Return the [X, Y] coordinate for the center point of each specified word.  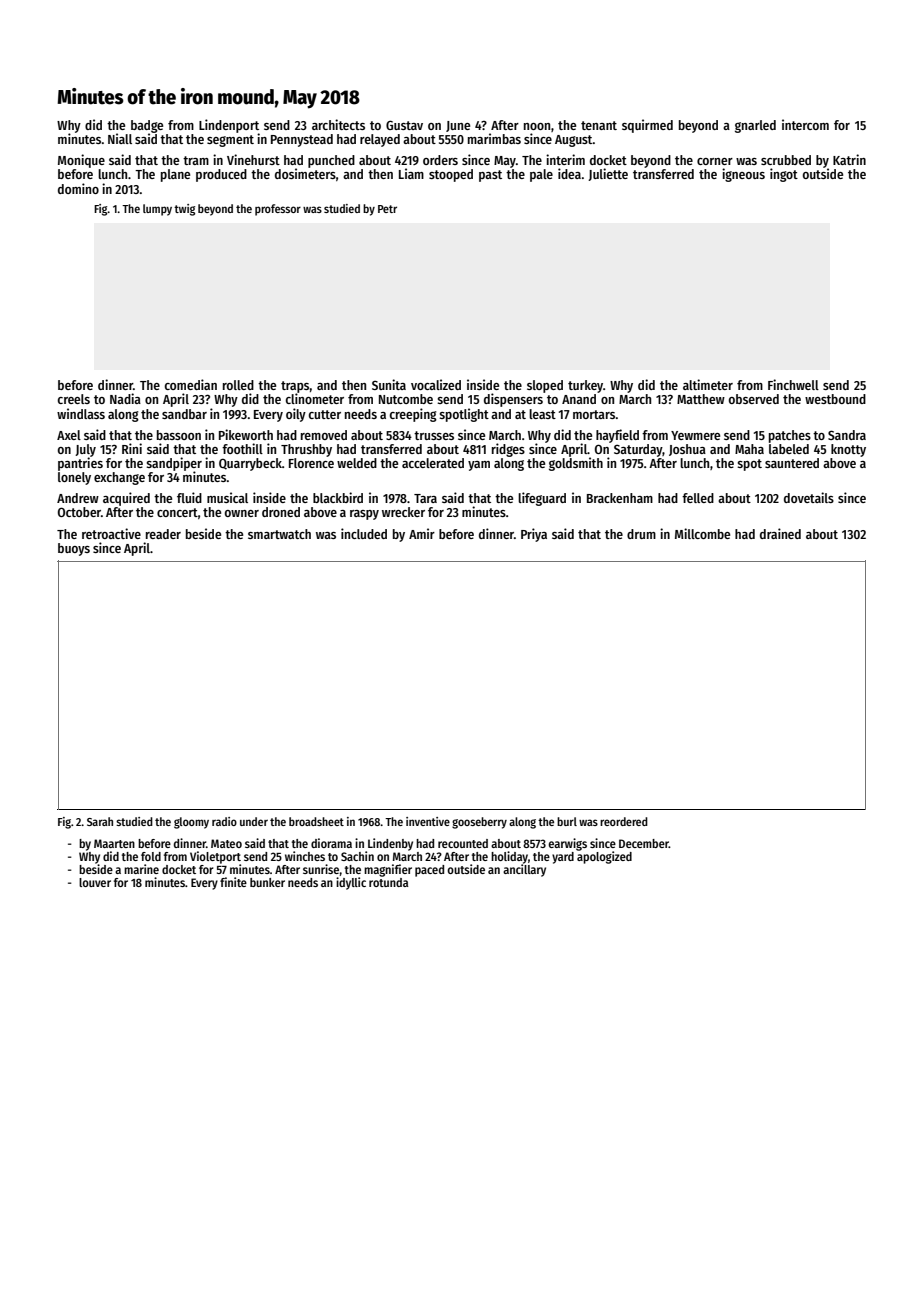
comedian [191, 384]
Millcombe [702, 533]
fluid [189, 497]
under [254, 821]
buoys [74, 549]
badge [147, 126]
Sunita [389, 384]
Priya [534, 535]
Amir [422, 533]
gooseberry [479, 823]
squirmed [647, 126]
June [458, 126]
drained [780, 533]
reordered [624, 821]
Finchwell [793, 384]
